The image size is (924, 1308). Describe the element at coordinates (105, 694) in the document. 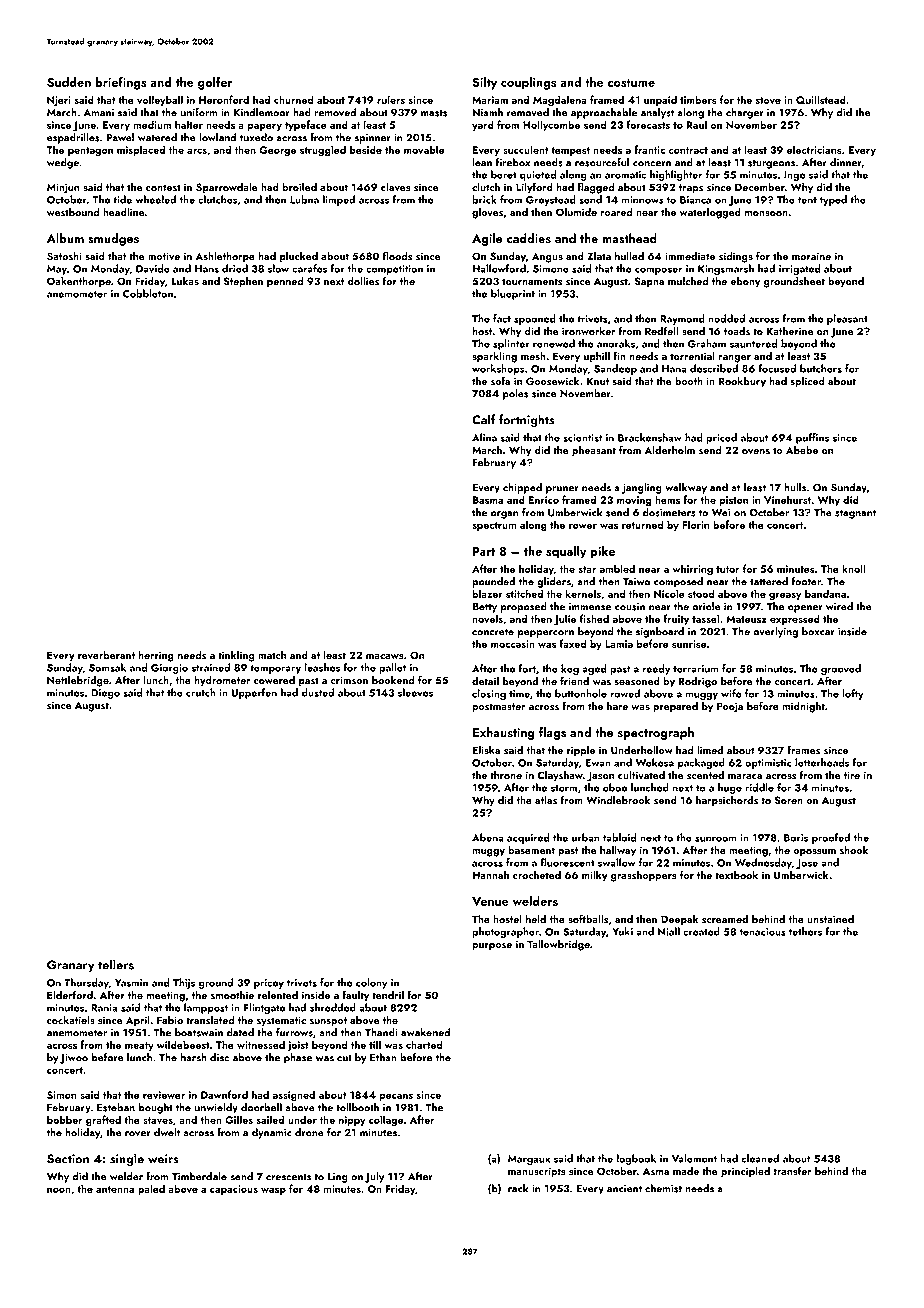

I see `Diego` at that location.
